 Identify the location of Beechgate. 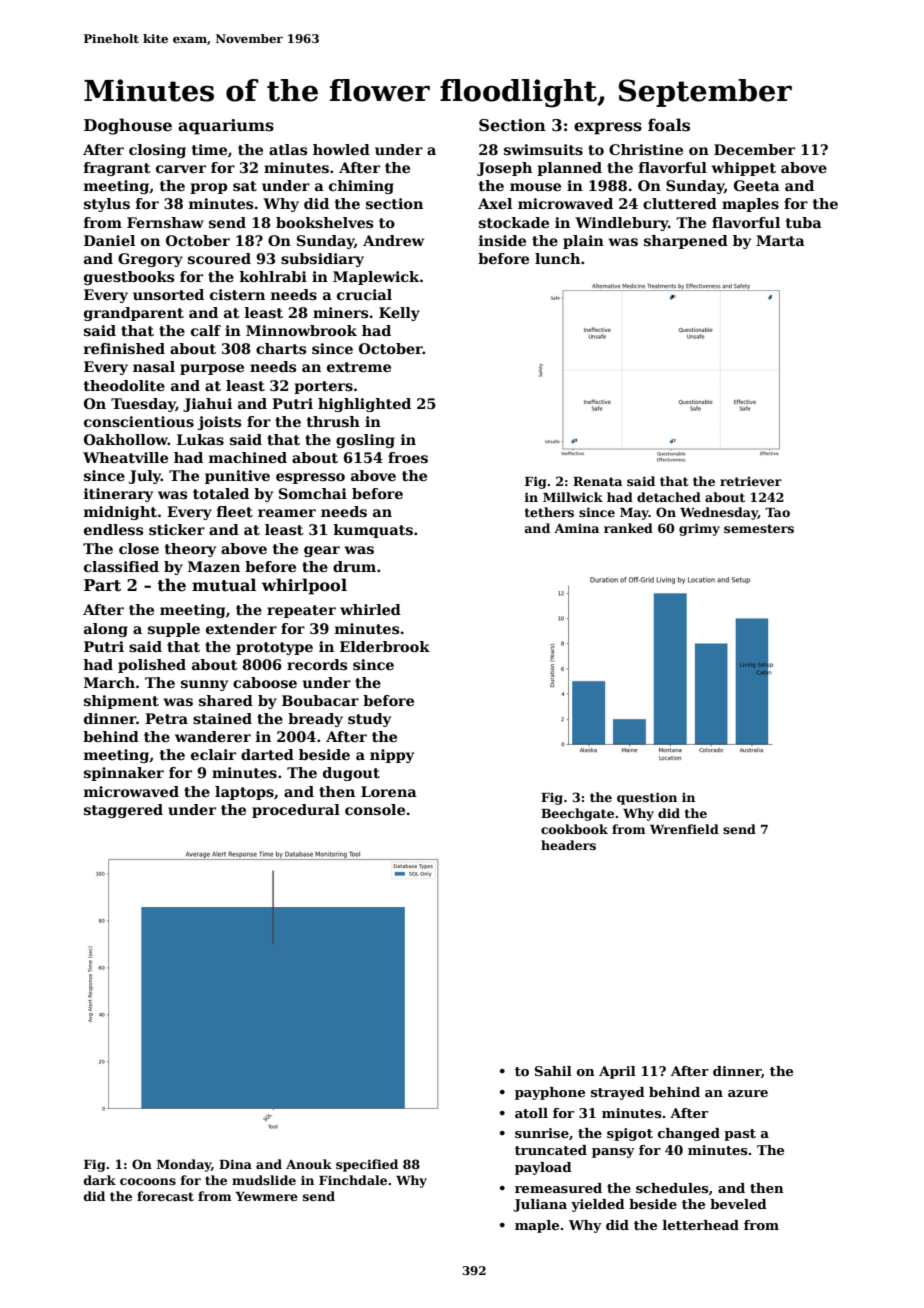
(577, 814).
